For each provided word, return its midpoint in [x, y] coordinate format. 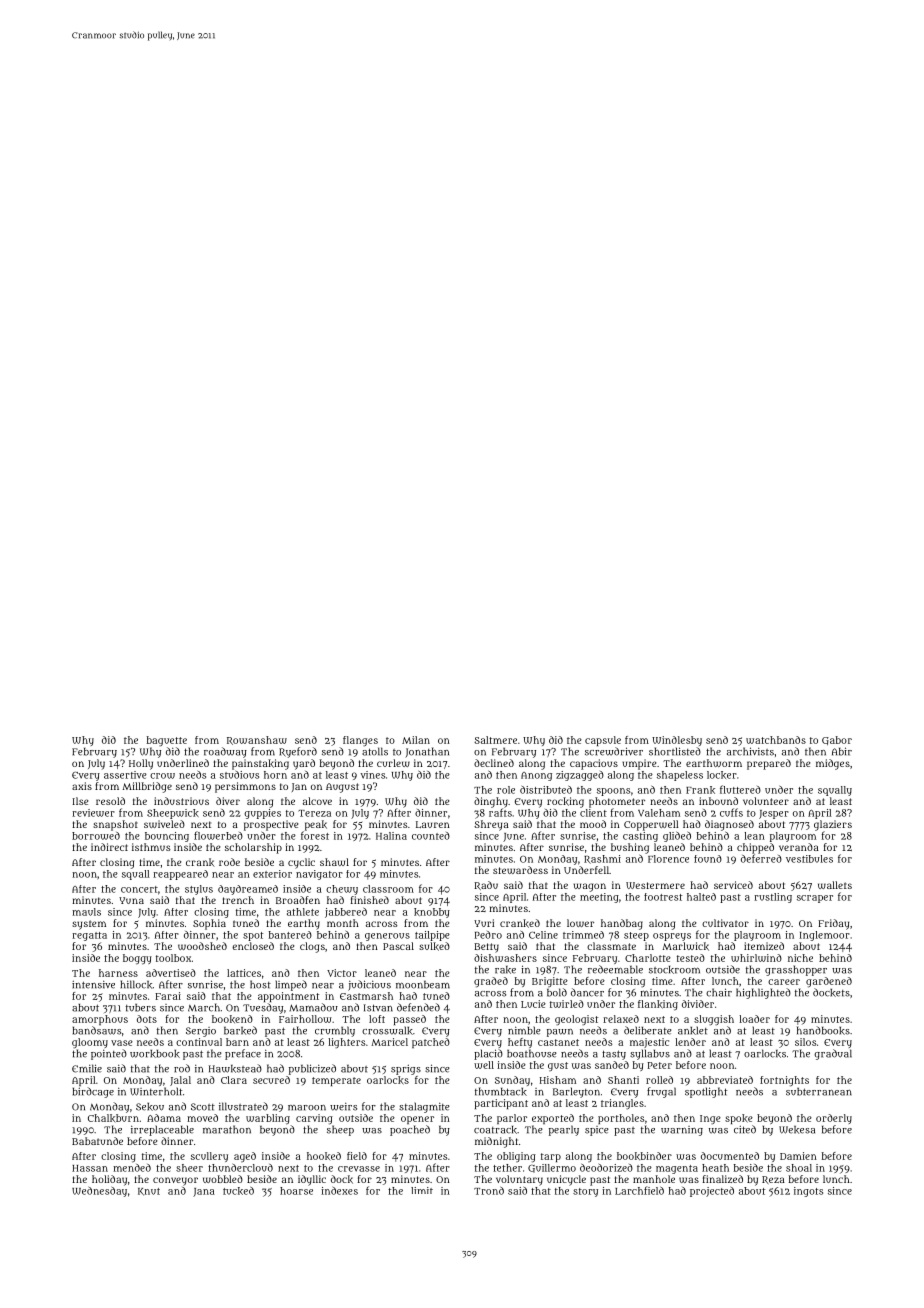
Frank [700, 790]
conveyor [175, 1181]
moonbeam [423, 985]
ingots [808, 1192]
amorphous [100, 1020]
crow [162, 776]
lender [690, 1042]
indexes [339, 1191]
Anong [536, 776]
